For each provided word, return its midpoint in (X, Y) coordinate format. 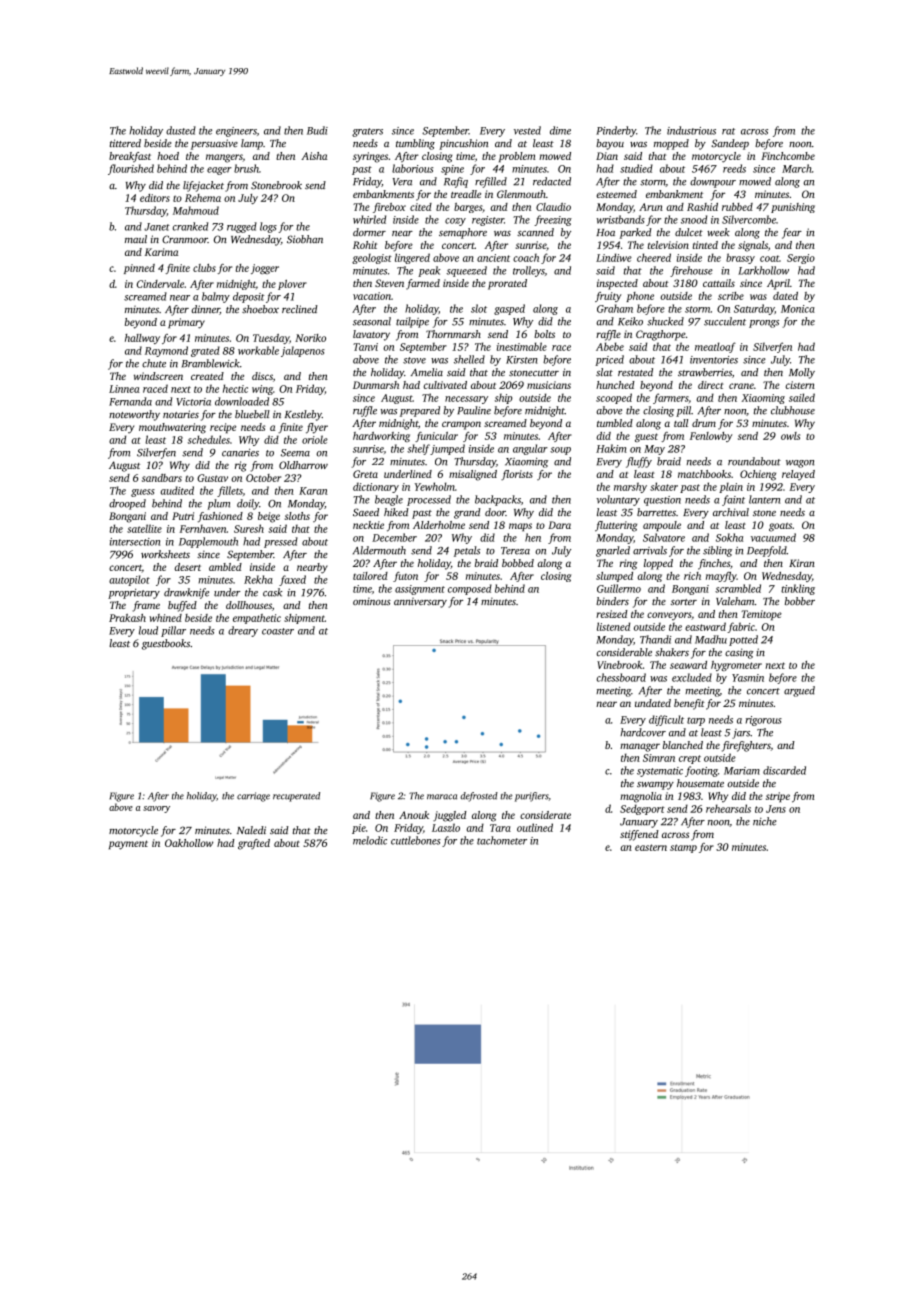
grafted (254, 844)
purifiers (531, 797)
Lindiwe (614, 257)
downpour (713, 182)
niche (764, 821)
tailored (370, 576)
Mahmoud (196, 210)
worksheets (165, 554)
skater (664, 486)
